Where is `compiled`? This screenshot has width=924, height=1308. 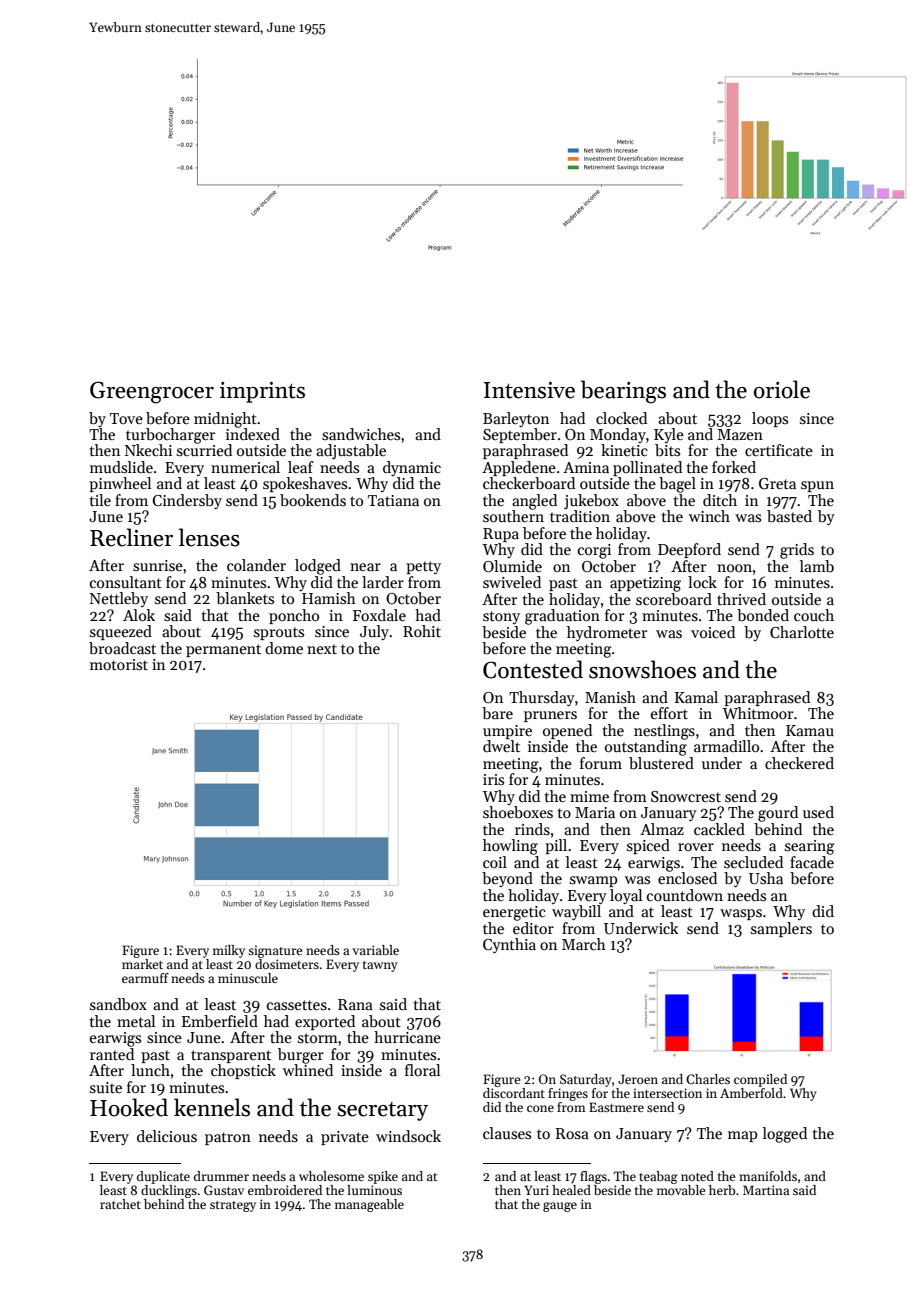
compiled is located at coordinates (760, 1080).
